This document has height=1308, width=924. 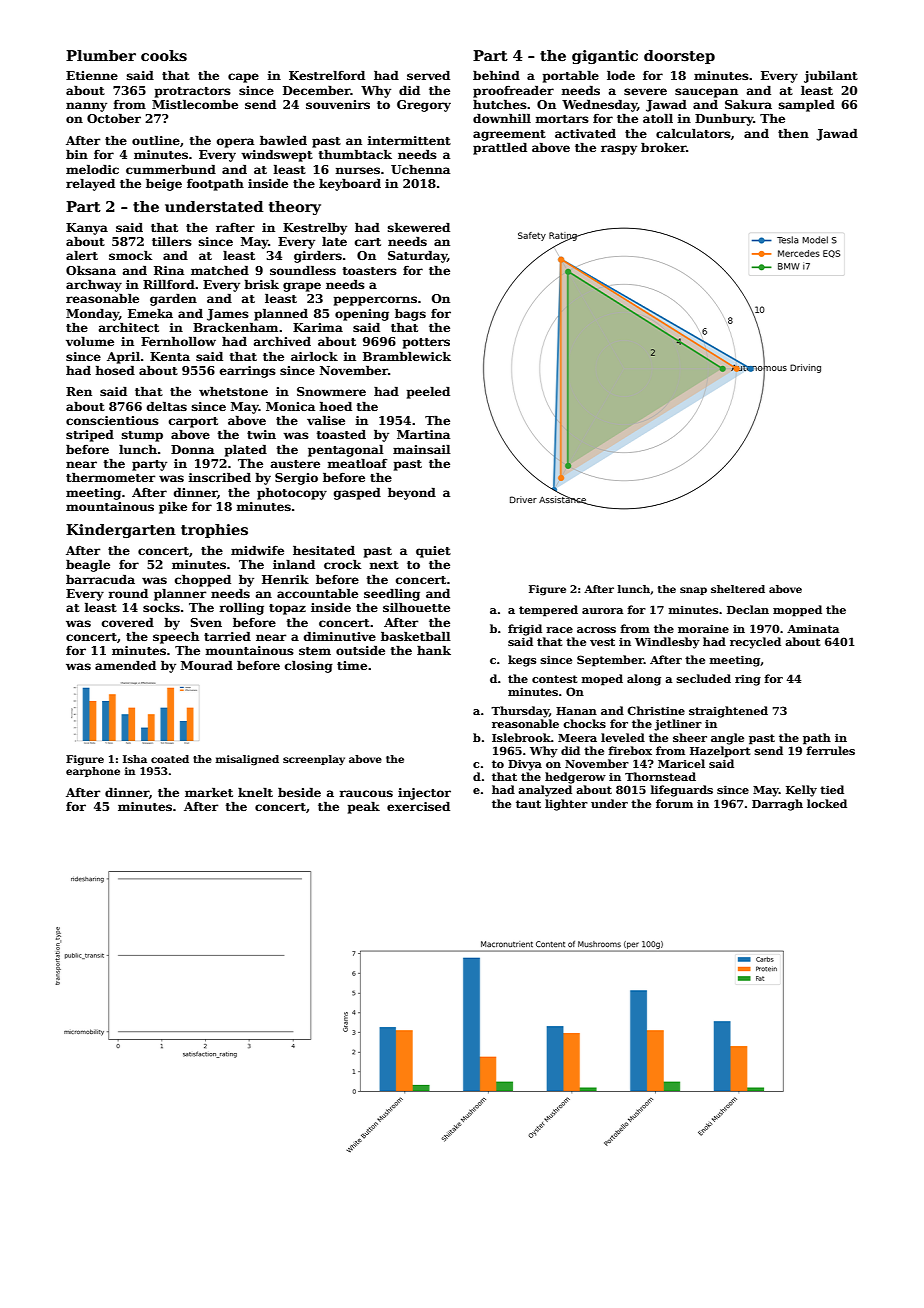 What do you see at coordinates (658, 118) in the document?
I see `atoll` at bounding box center [658, 118].
